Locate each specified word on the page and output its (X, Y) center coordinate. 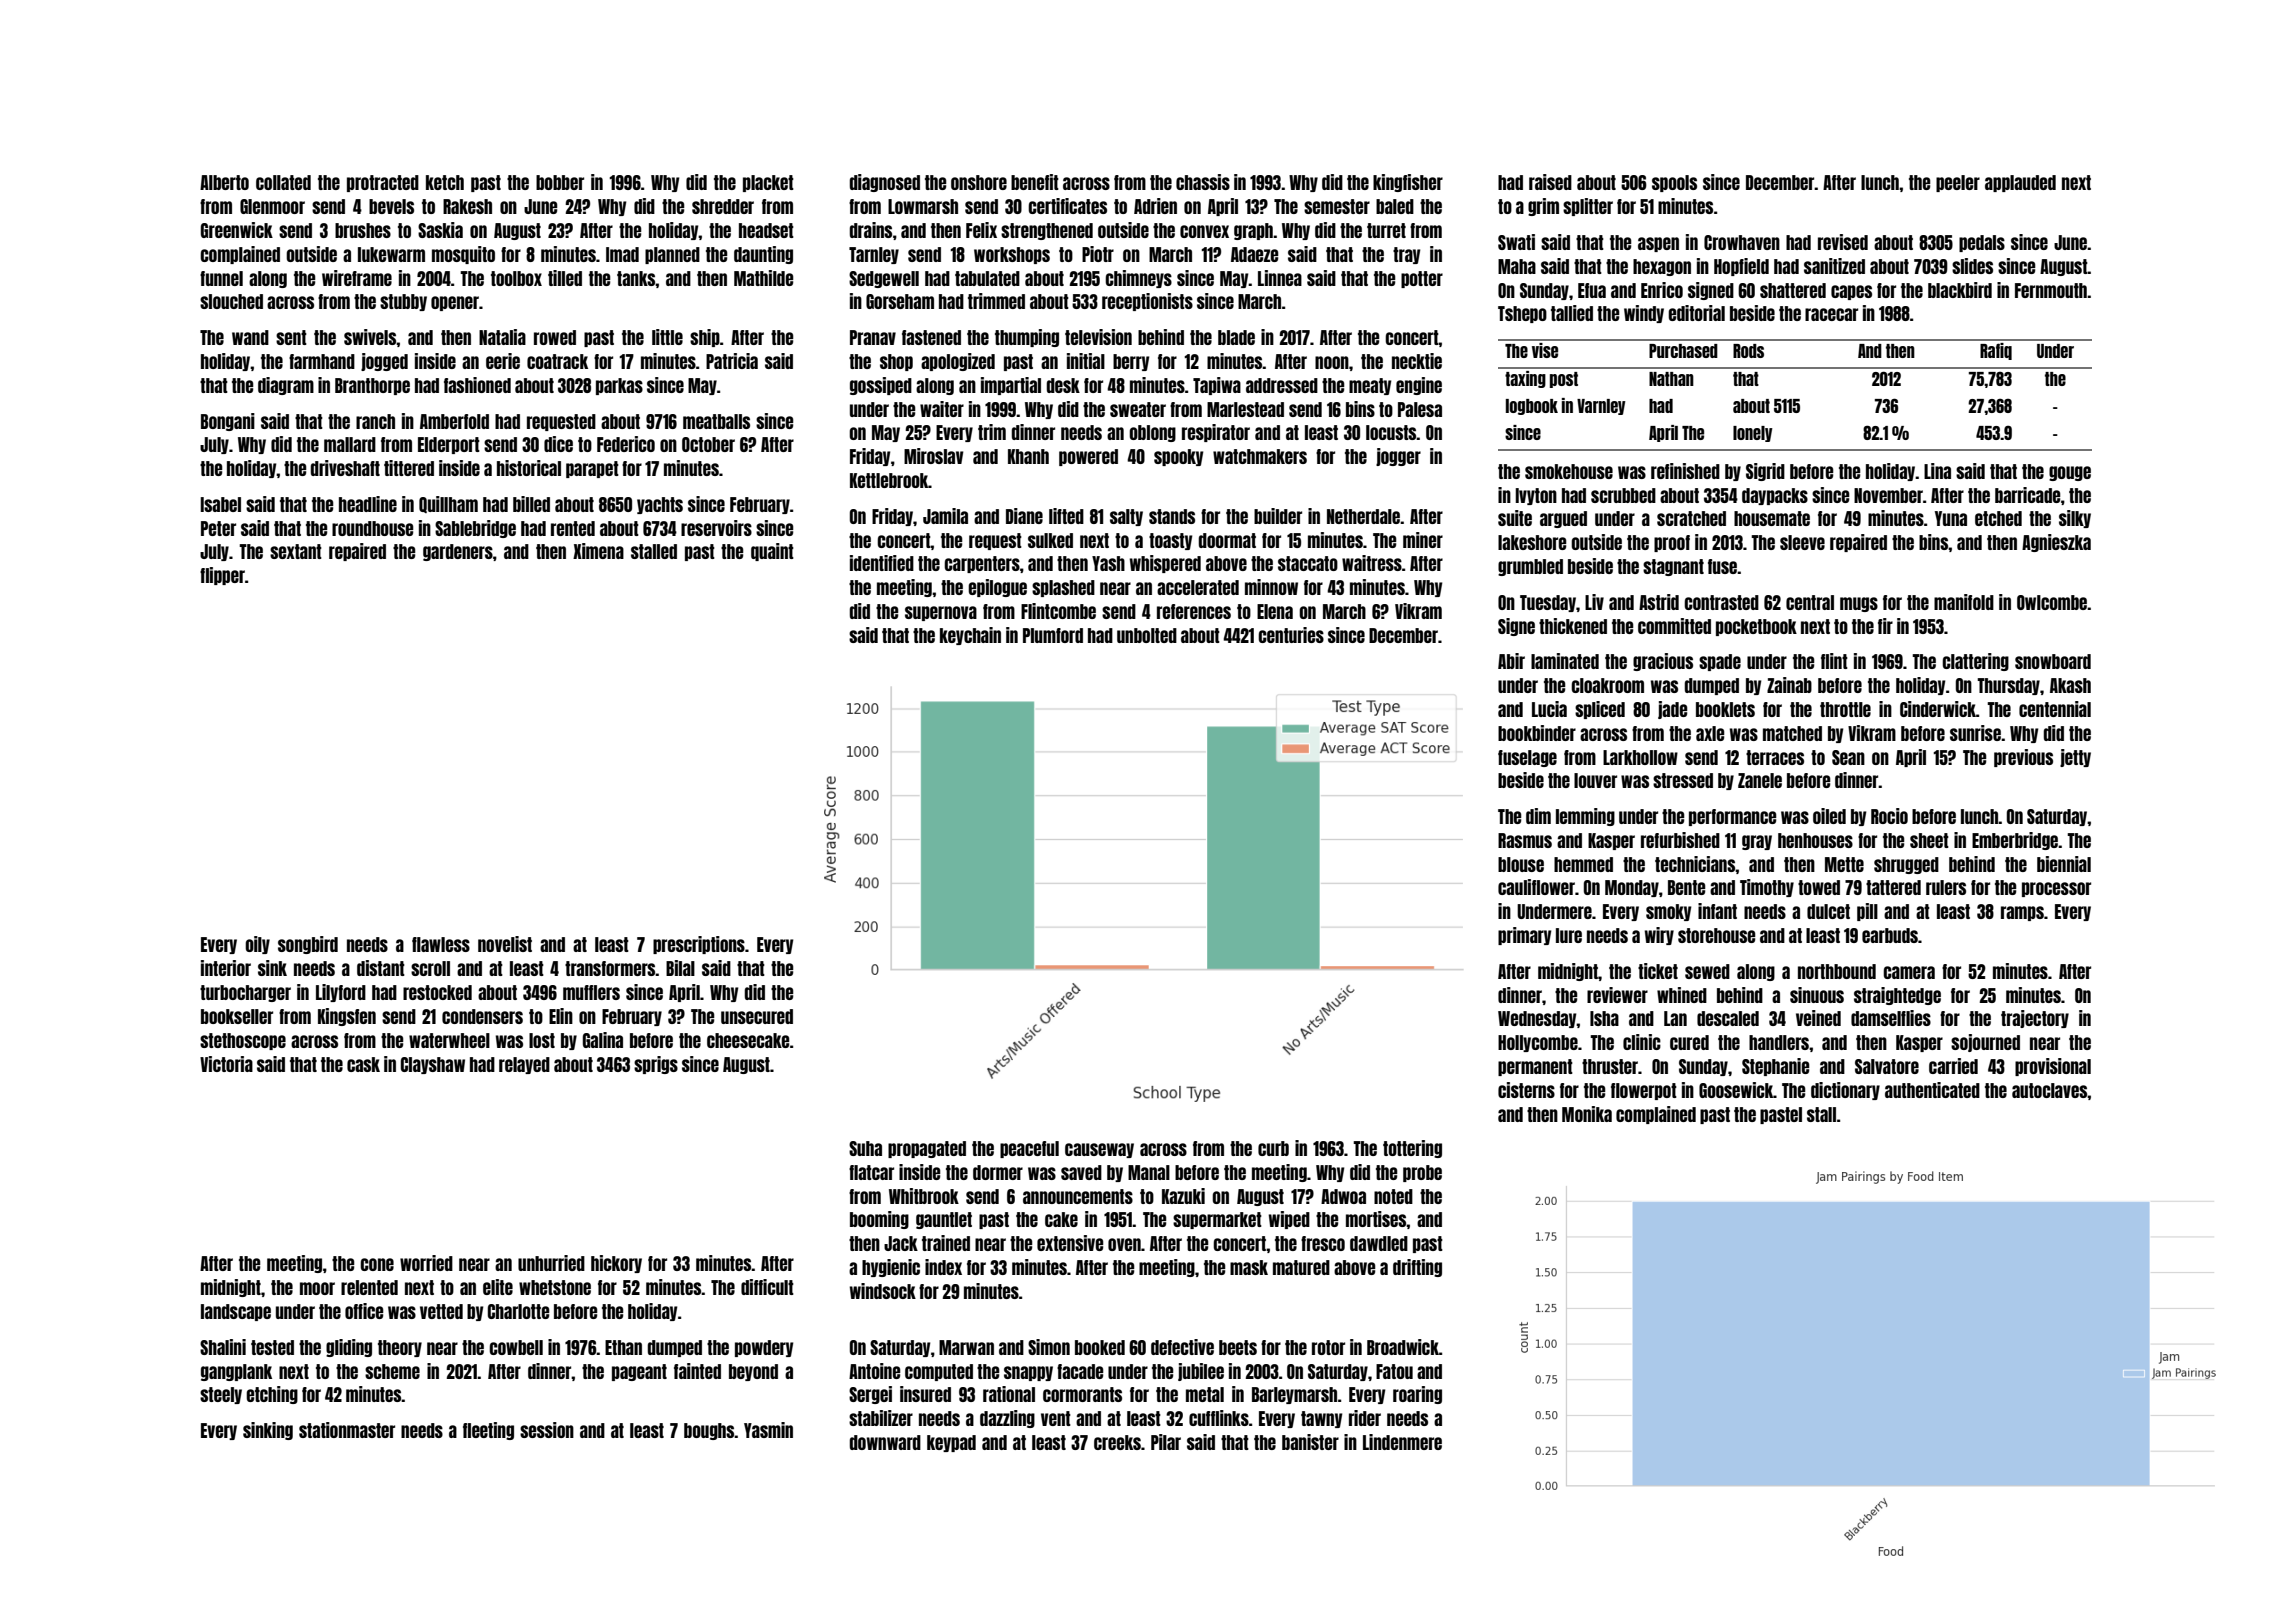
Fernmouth (2051, 290)
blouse (1521, 864)
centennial (2055, 709)
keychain (970, 636)
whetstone (555, 1287)
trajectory (2035, 1019)
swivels (370, 337)
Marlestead (1245, 409)
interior (226, 968)
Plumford (1053, 635)
